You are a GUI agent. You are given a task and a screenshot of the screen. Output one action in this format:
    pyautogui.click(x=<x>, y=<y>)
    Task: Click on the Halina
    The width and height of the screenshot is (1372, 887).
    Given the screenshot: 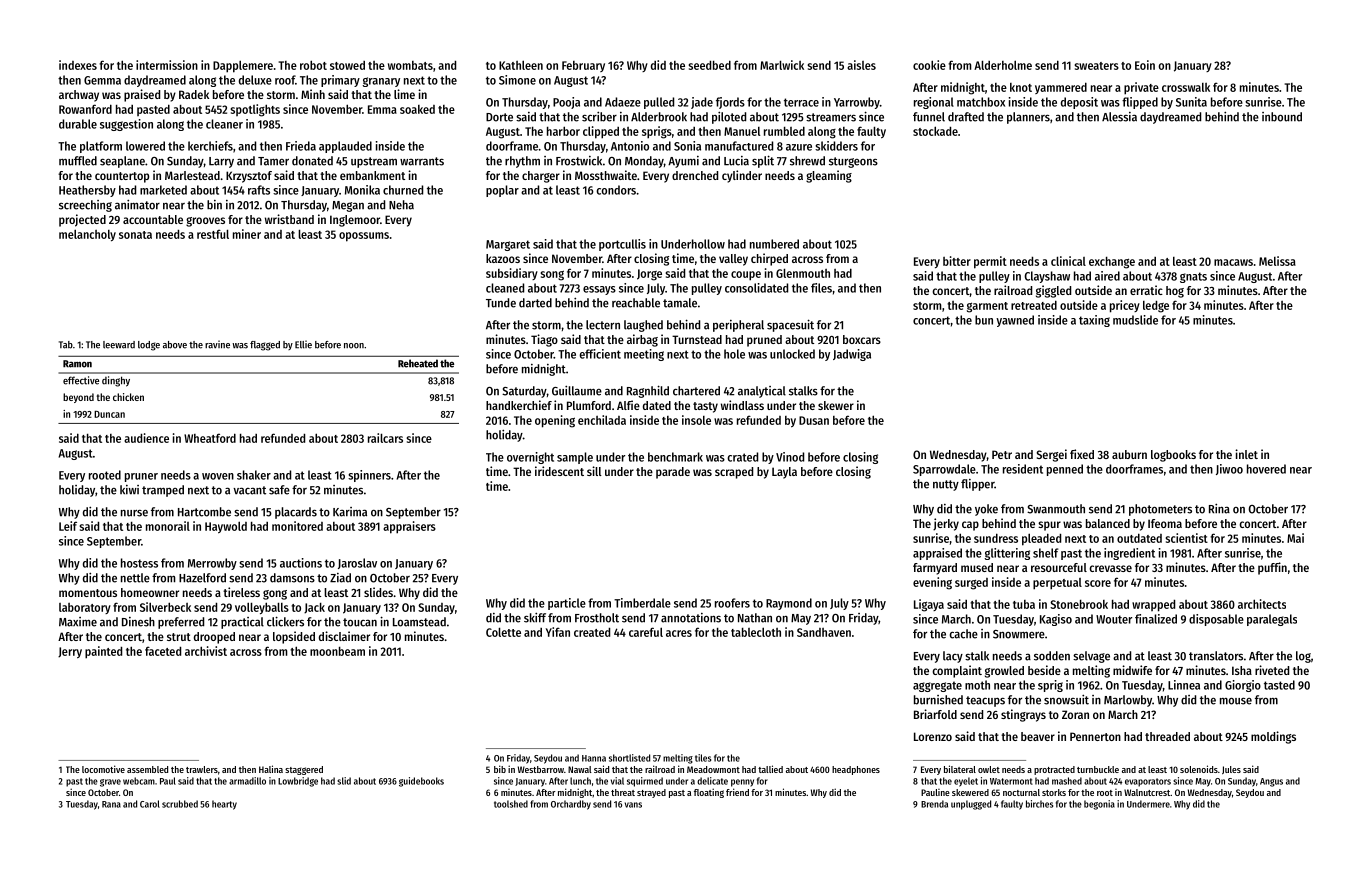 What is the action you would take?
    pyautogui.click(x=271, y=769)
